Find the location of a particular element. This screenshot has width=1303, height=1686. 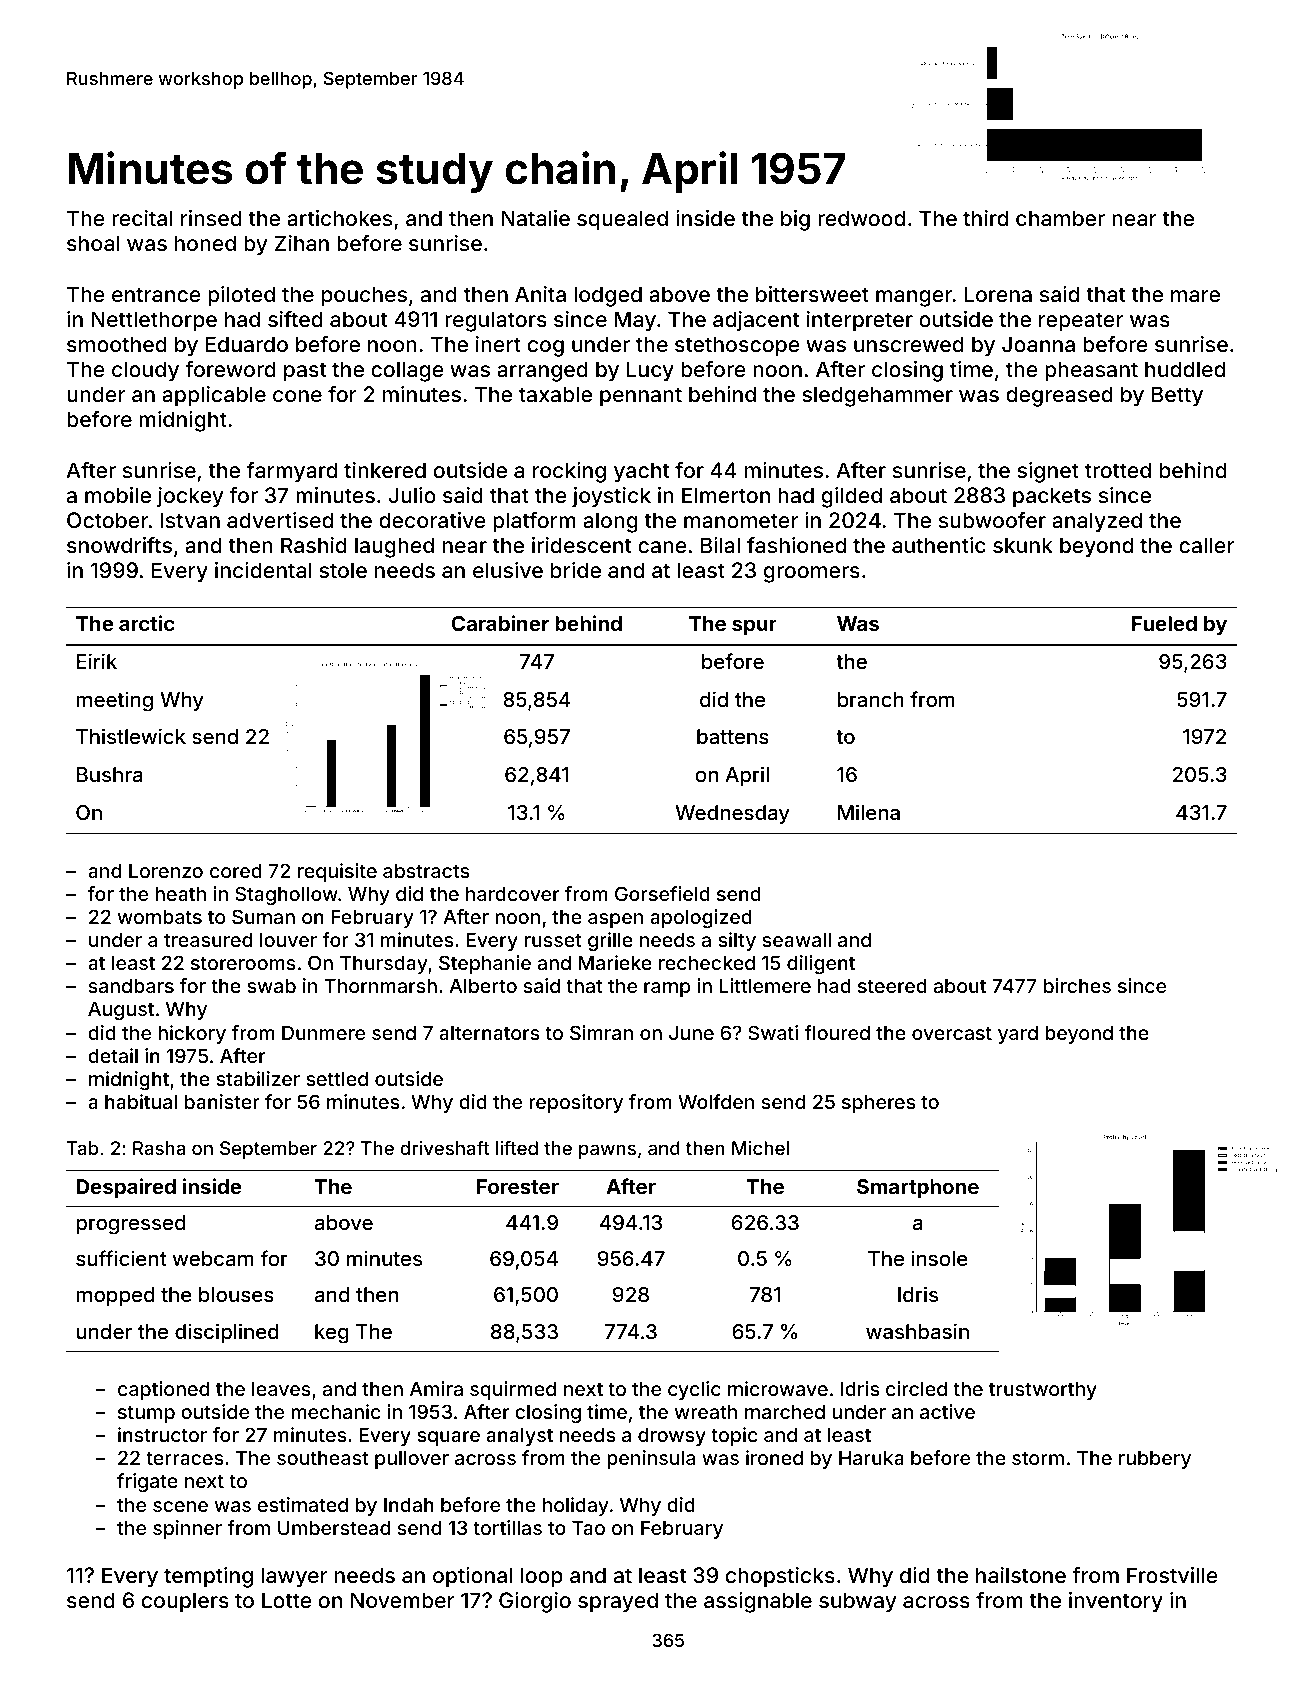

Forester is located at coordinates (518, 1186).
